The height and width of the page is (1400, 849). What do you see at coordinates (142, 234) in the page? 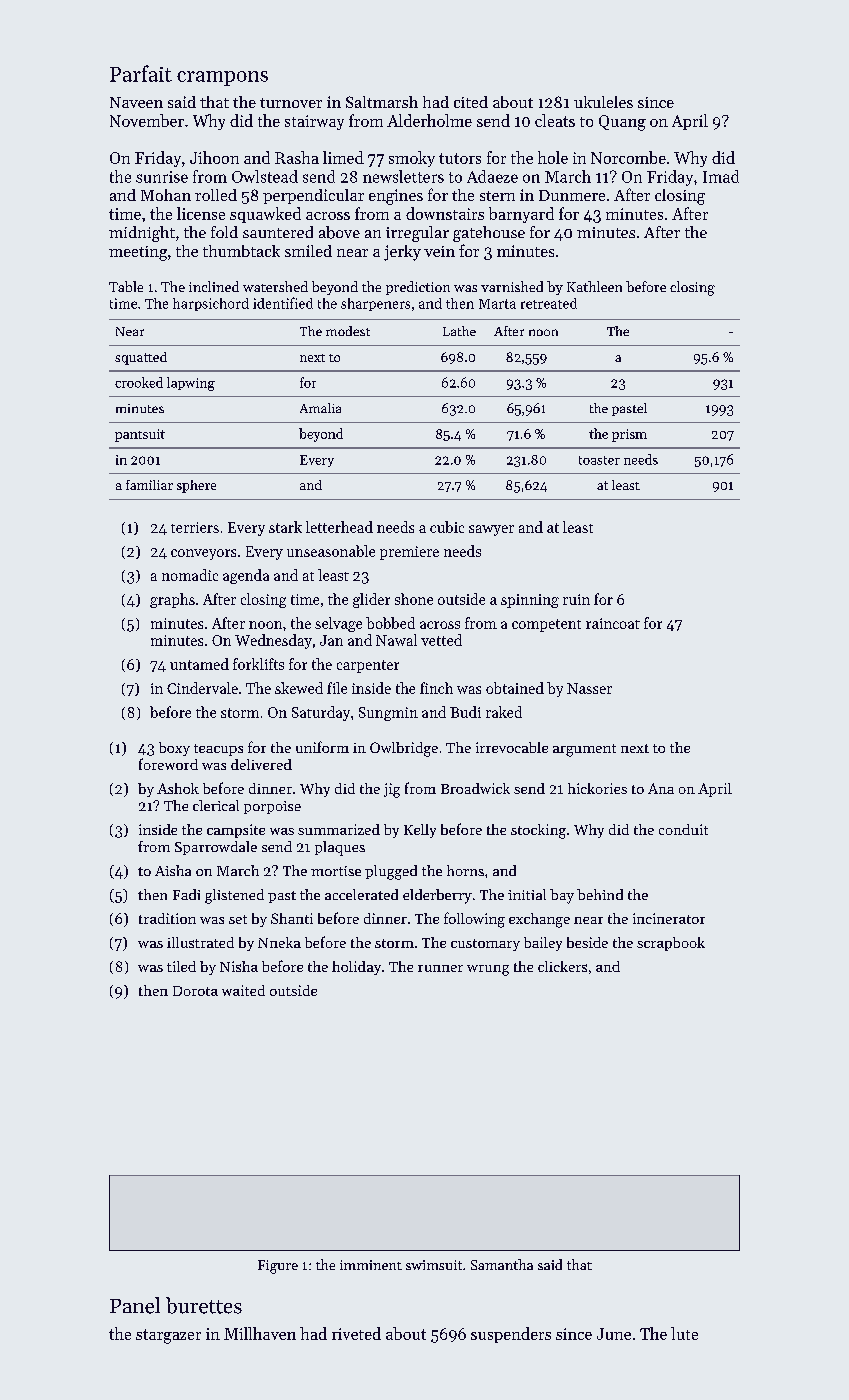
I see `midnight` at bounding box center [142, 234].
